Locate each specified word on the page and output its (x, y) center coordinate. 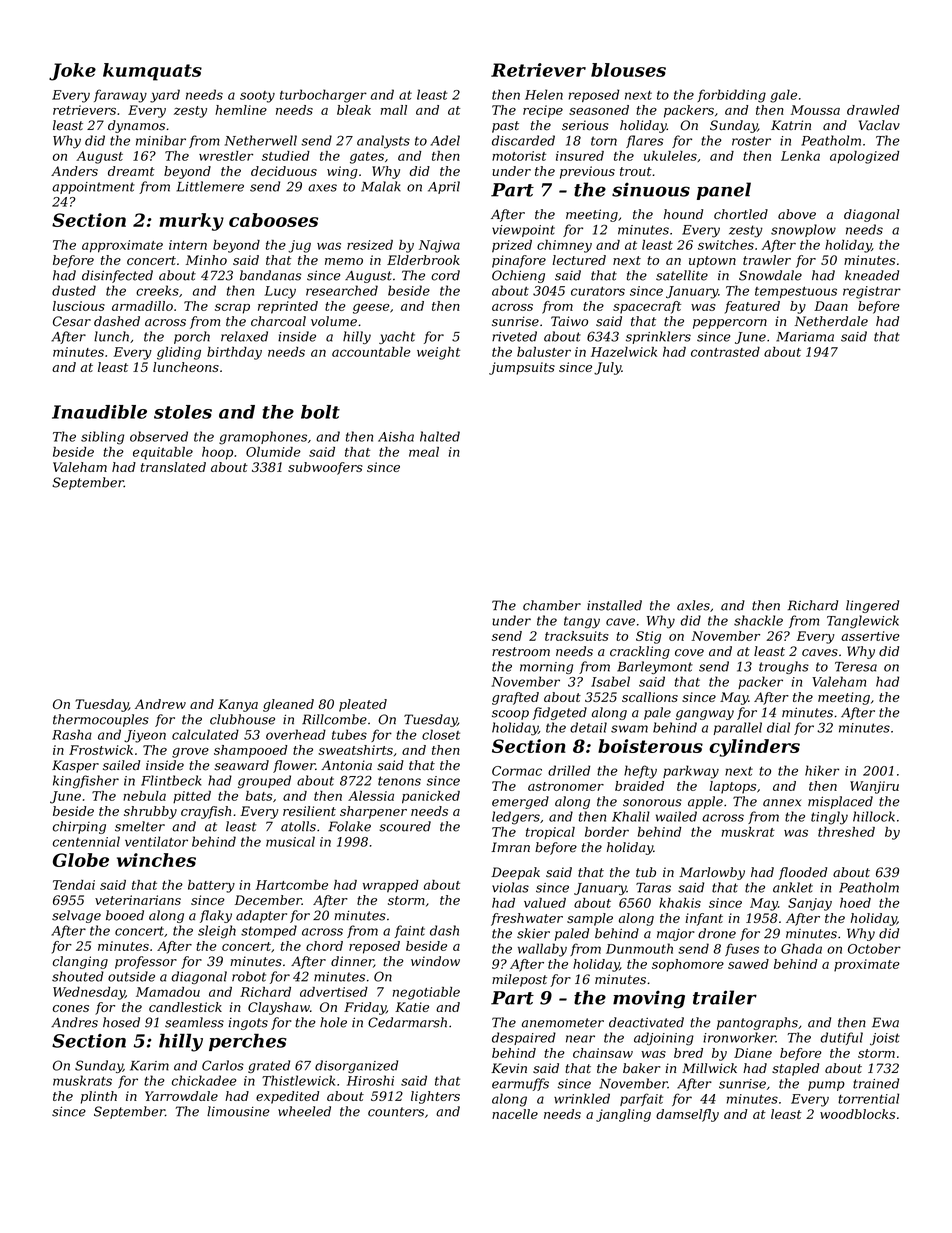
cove (689, 653)
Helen (544, 94)
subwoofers (325, 468)
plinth (99, 1097)
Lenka (800, 156)
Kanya (238, 705)
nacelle (515, 1114)
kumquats (152, 72)
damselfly (687, 1115)
